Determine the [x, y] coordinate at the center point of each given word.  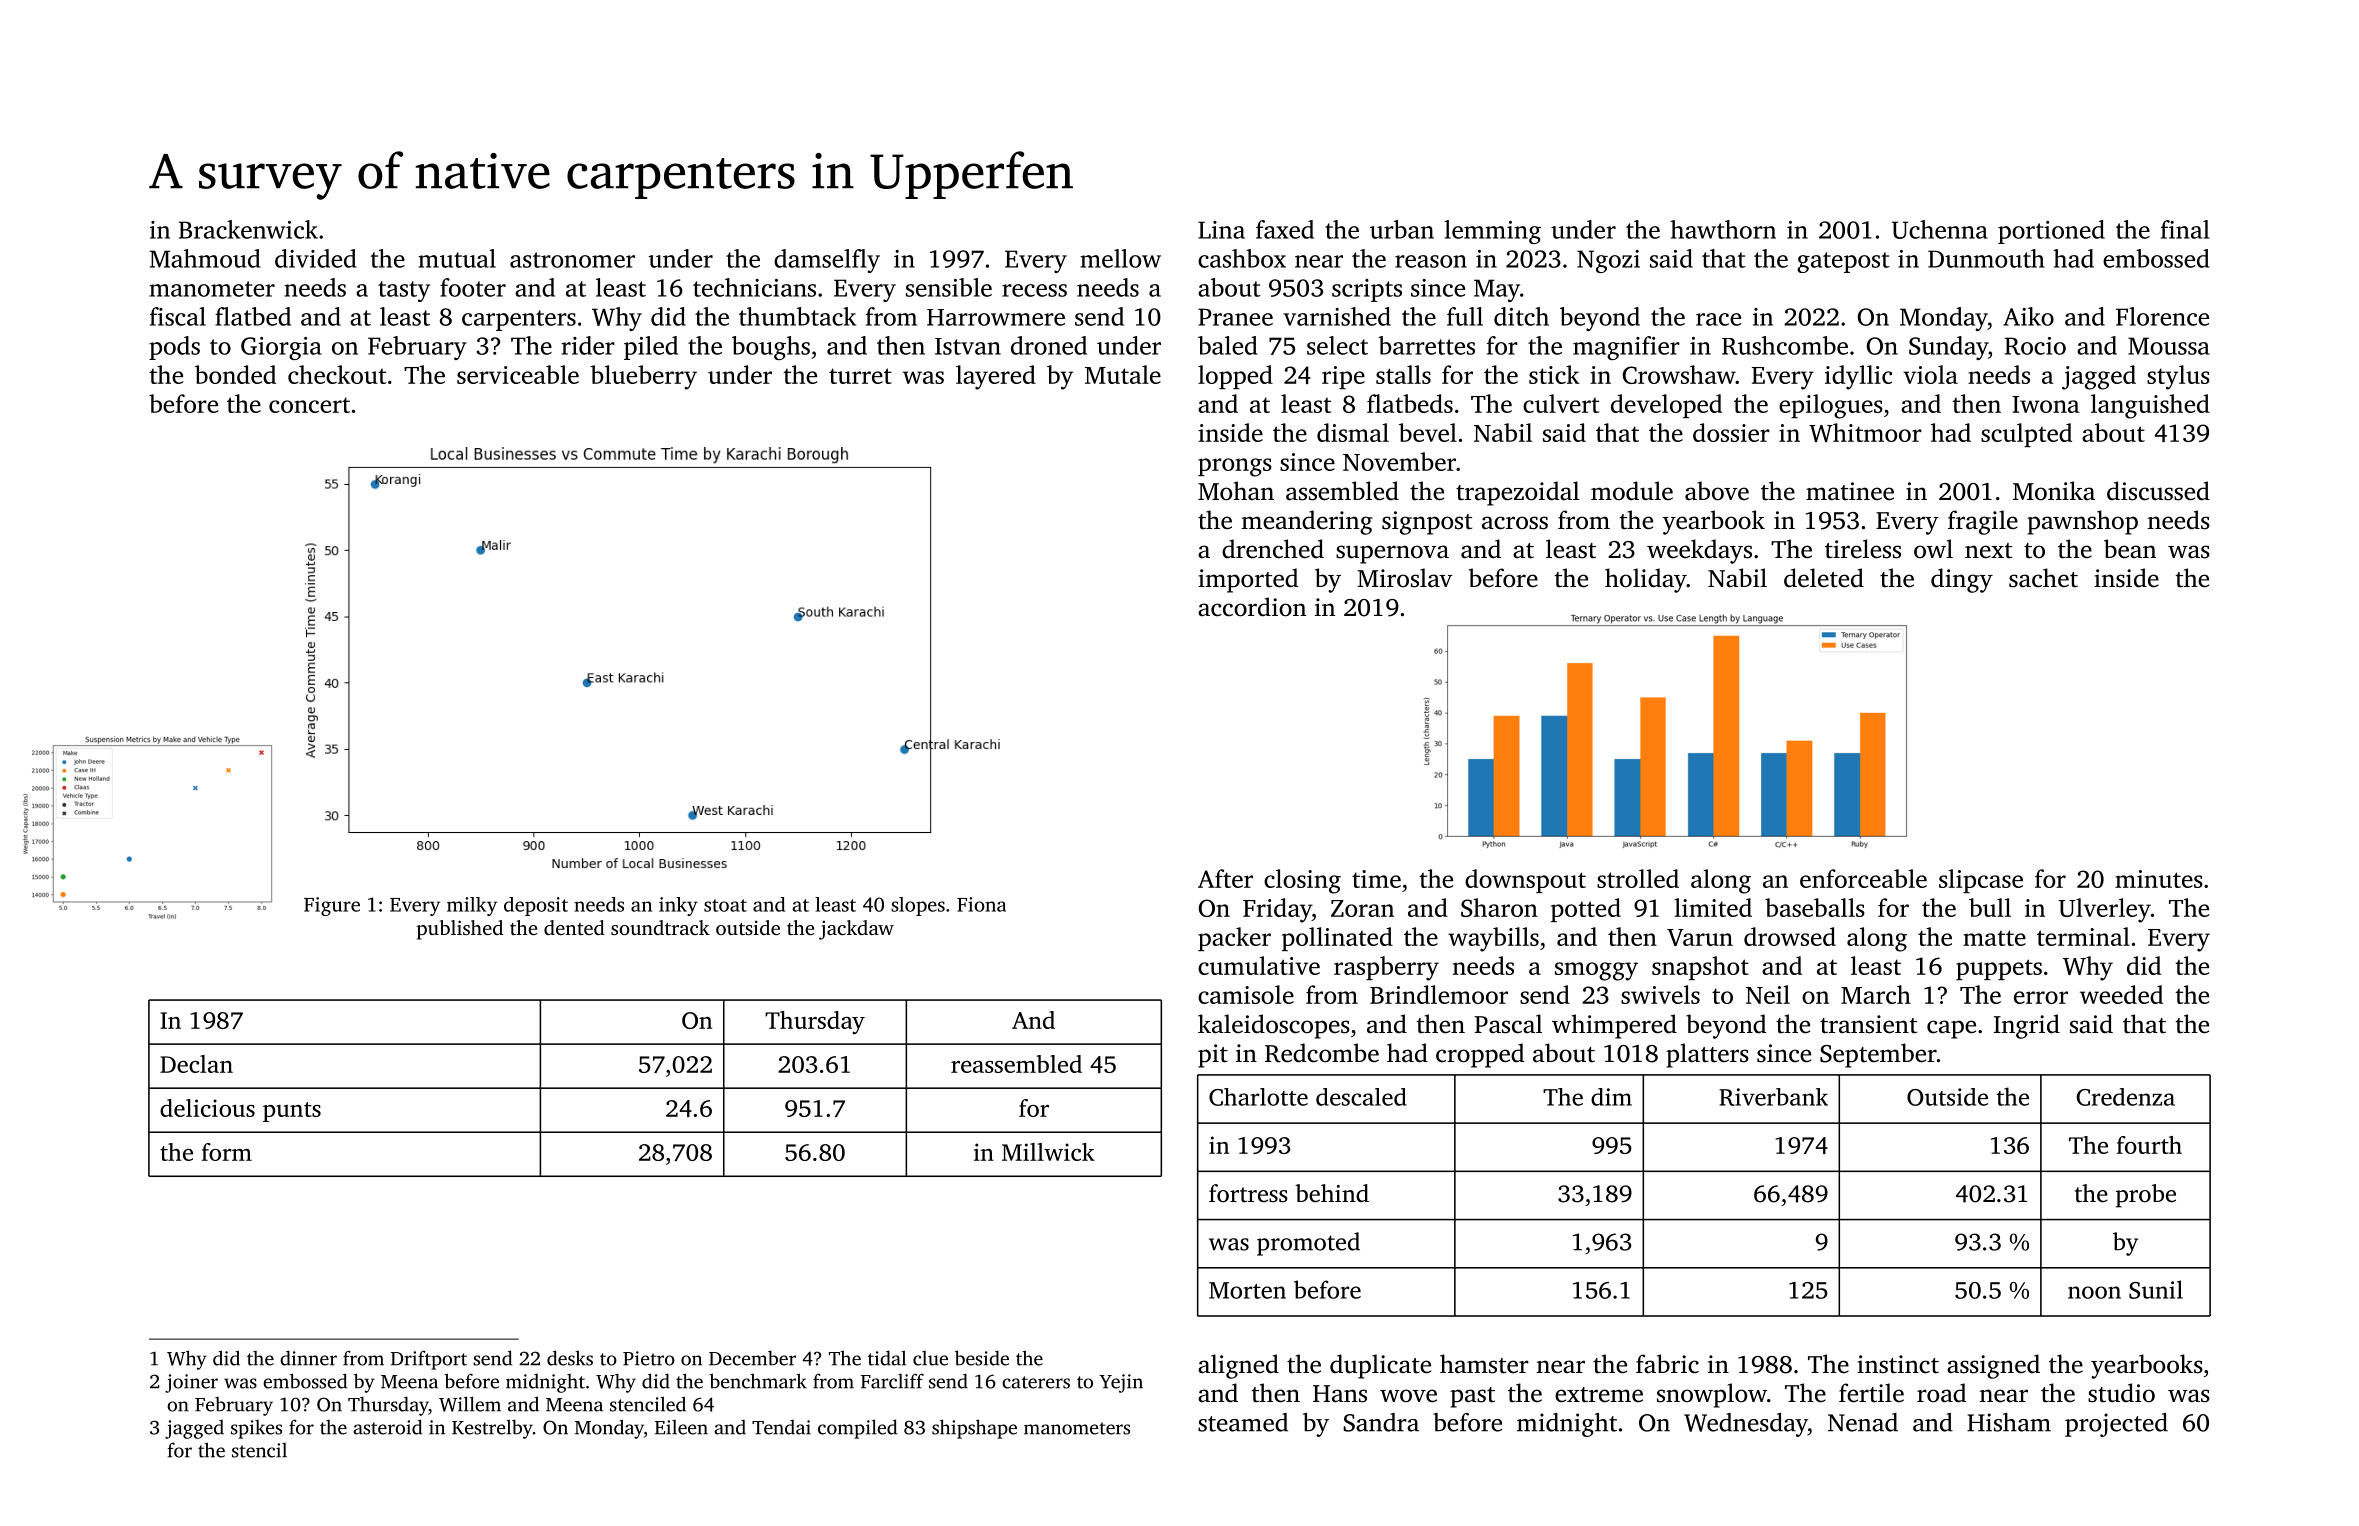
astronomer [572, 260]
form [227, 1152]
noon [2094, 1292]
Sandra [1381, 1422]
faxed [1285, 229]
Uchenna [1940, 229]
